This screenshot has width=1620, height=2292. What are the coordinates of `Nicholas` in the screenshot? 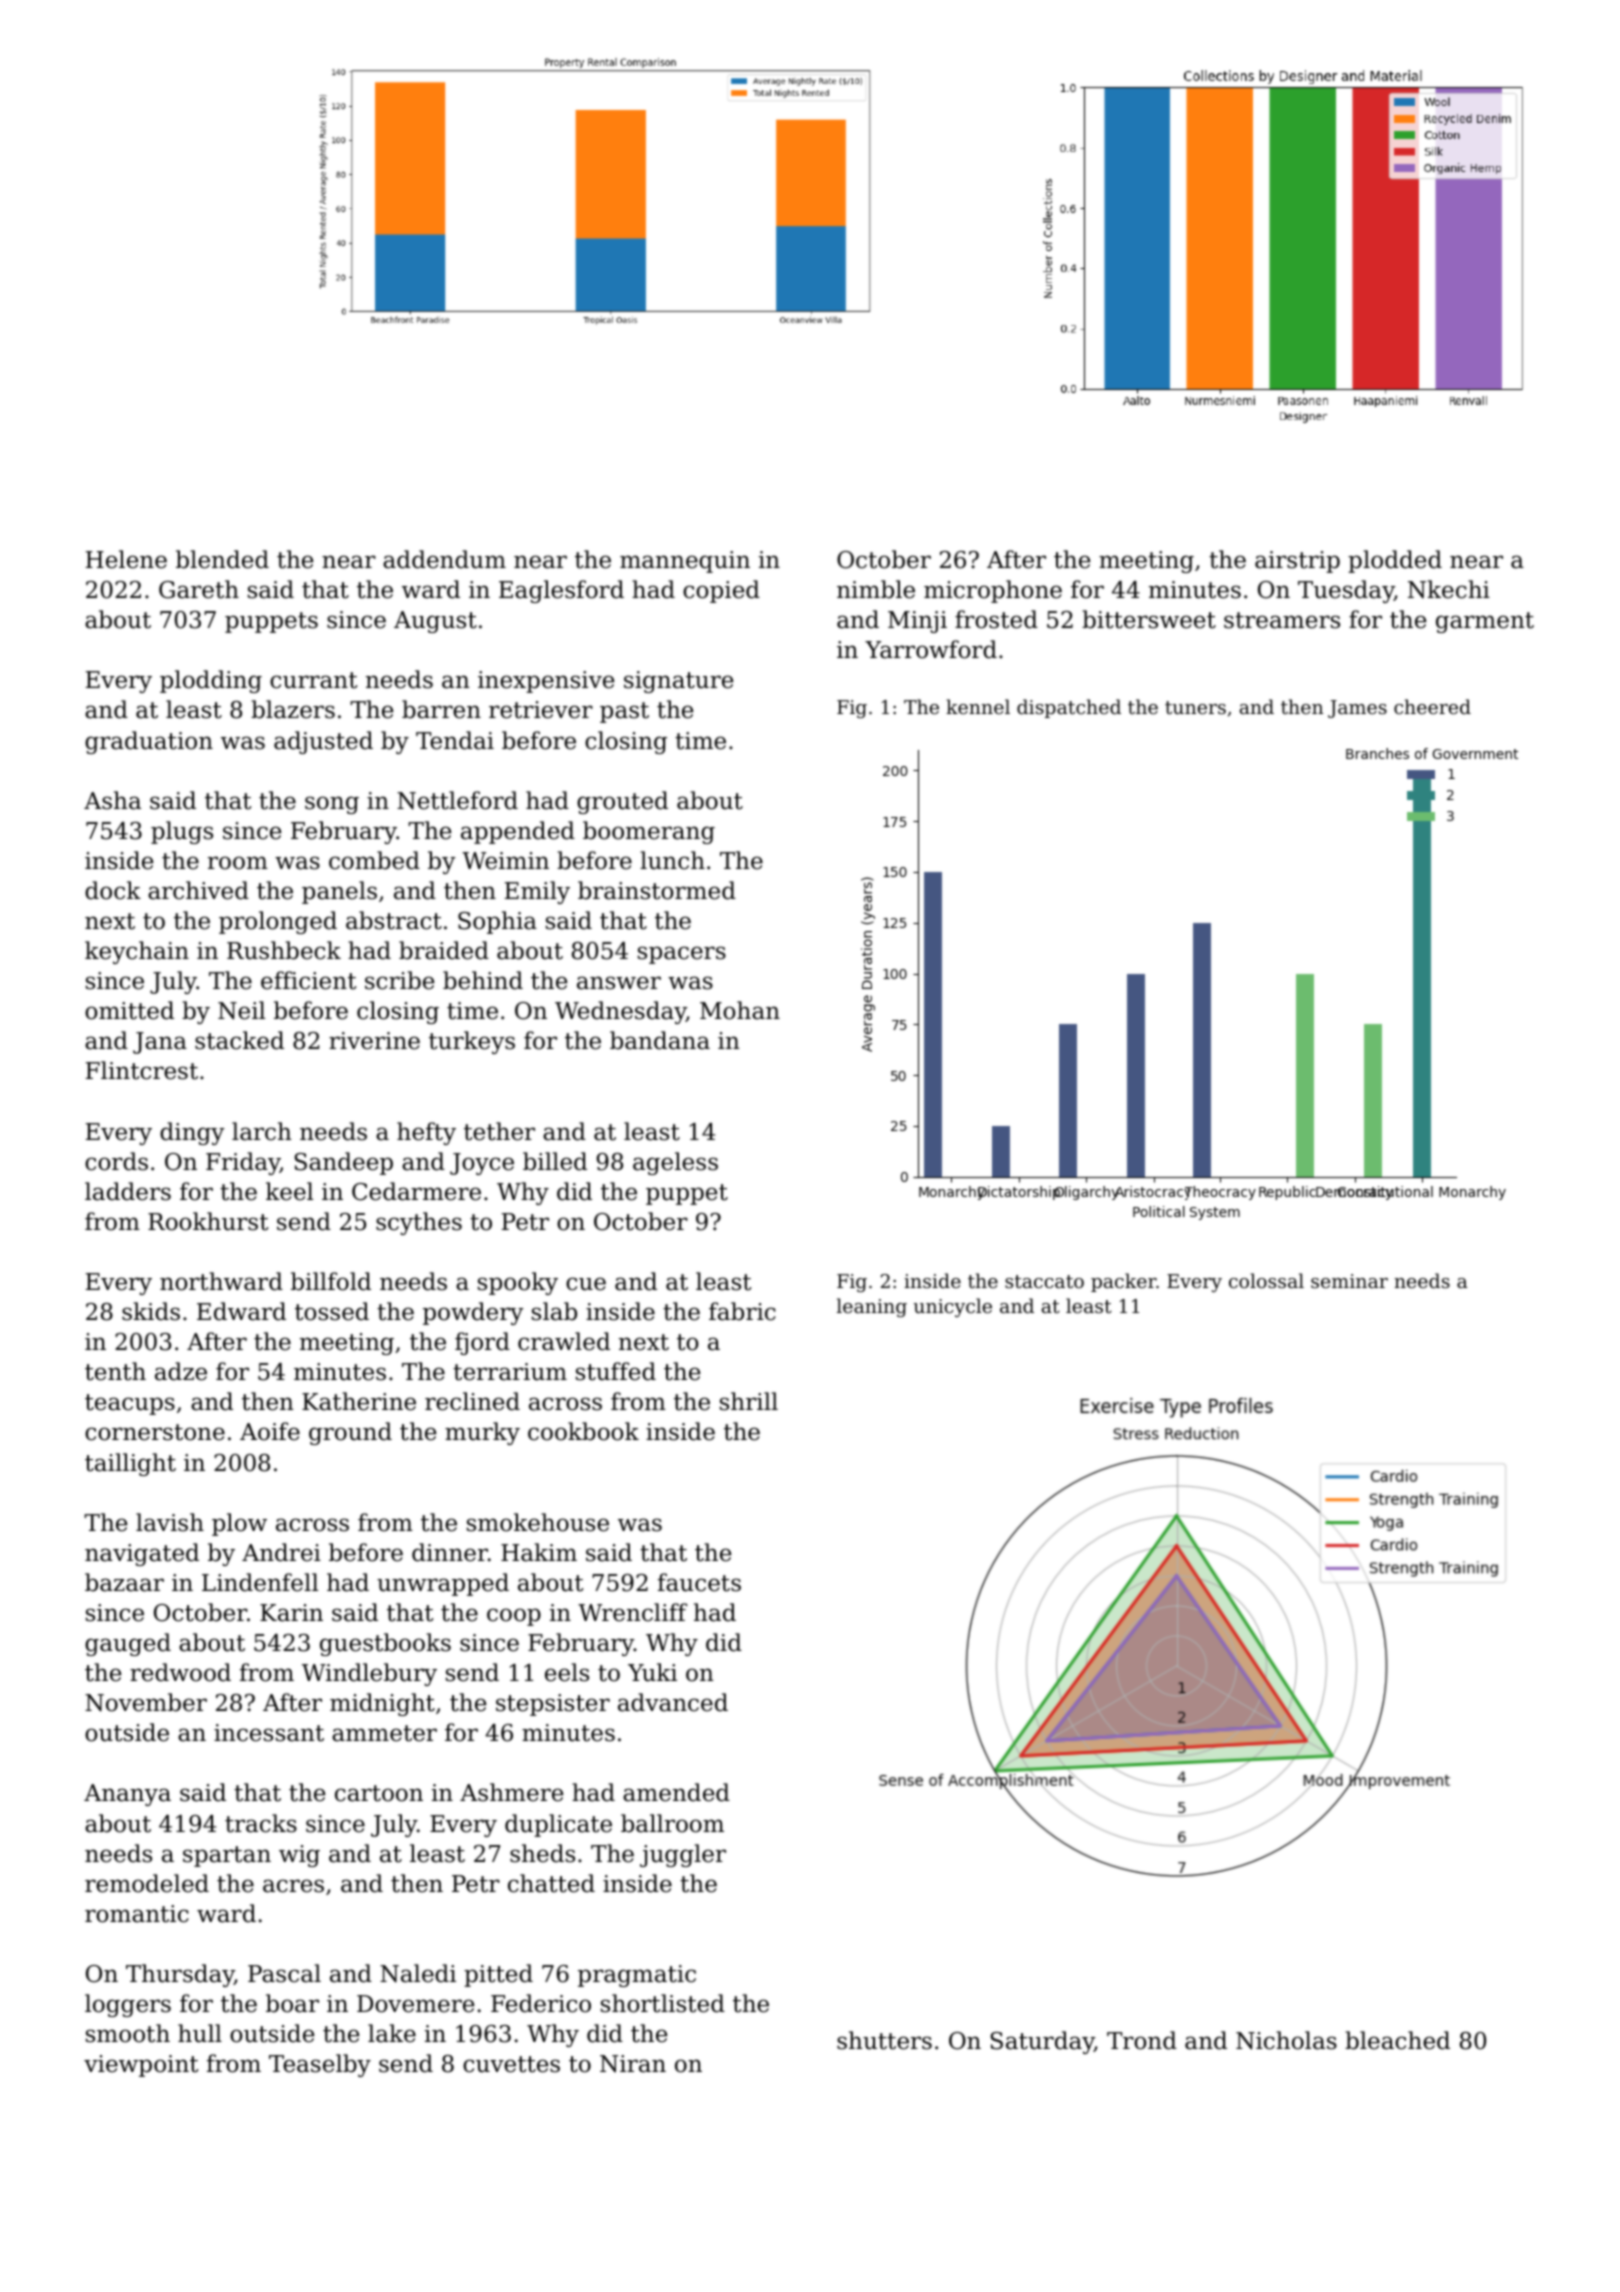 It's located at (1286, 2040).
